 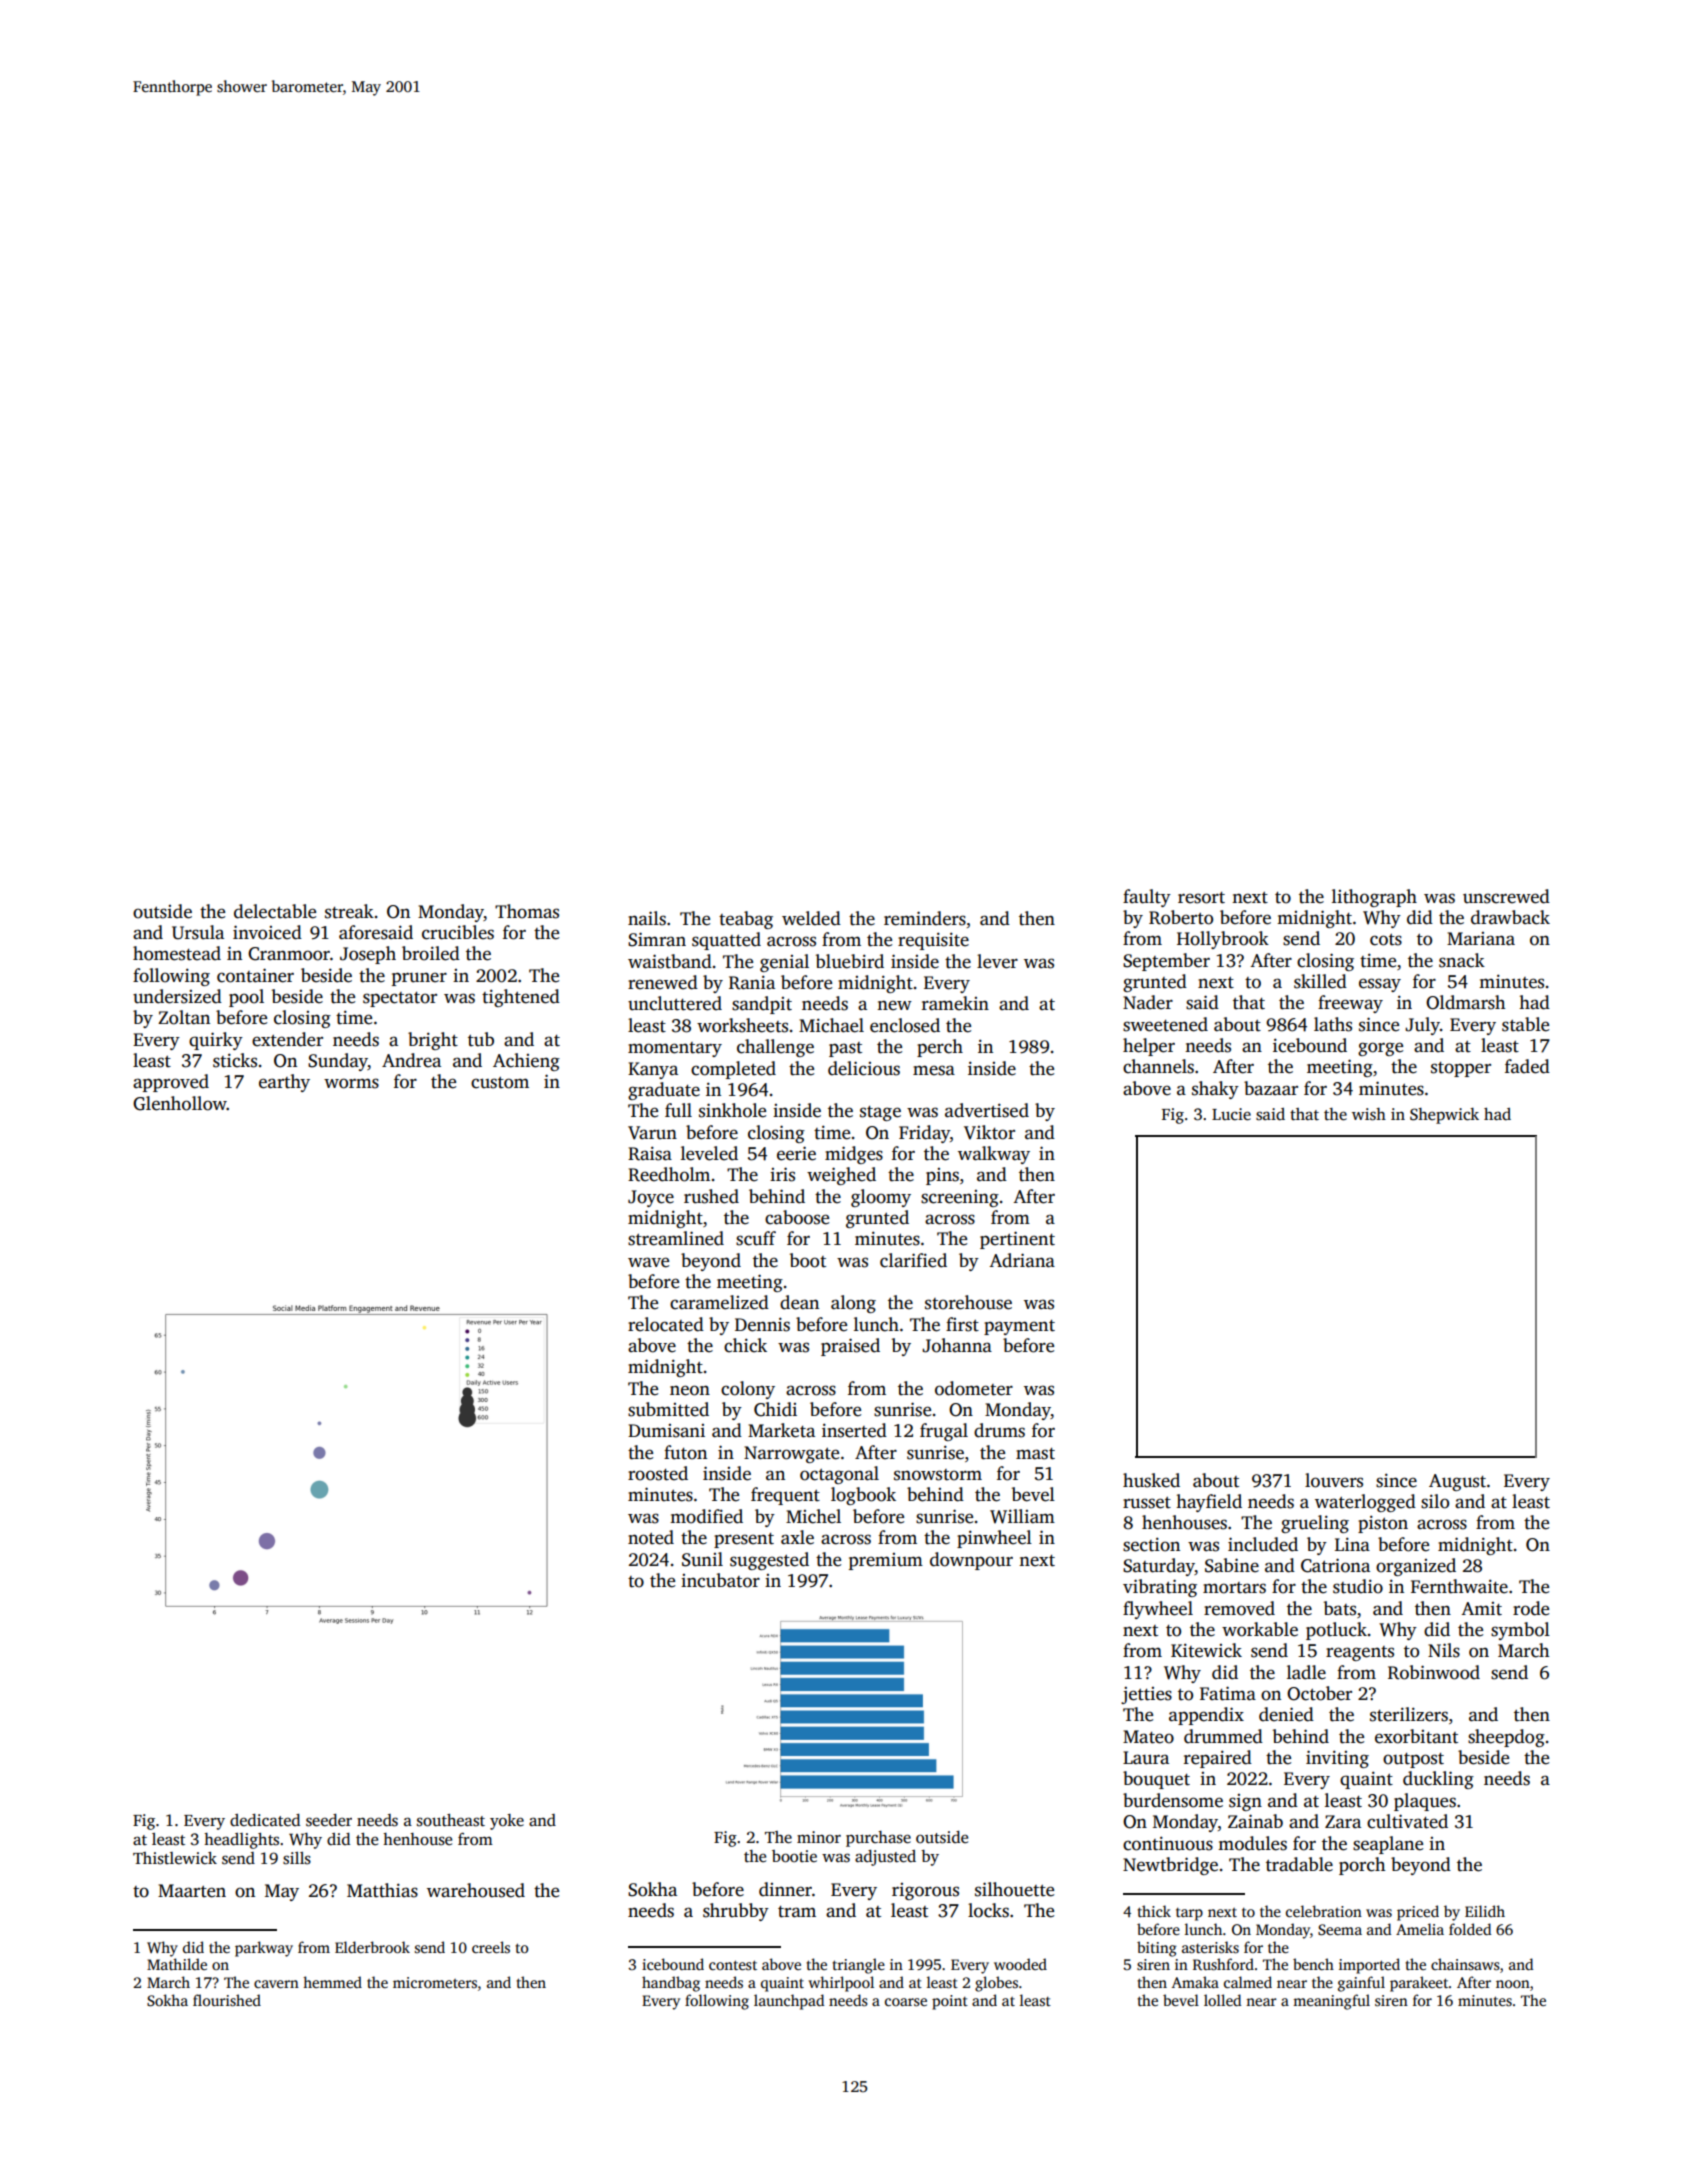 What do you see at coordinates (1320, 981) in the screenshot?
I see `skilled` at bounding box center [1320, 981].
